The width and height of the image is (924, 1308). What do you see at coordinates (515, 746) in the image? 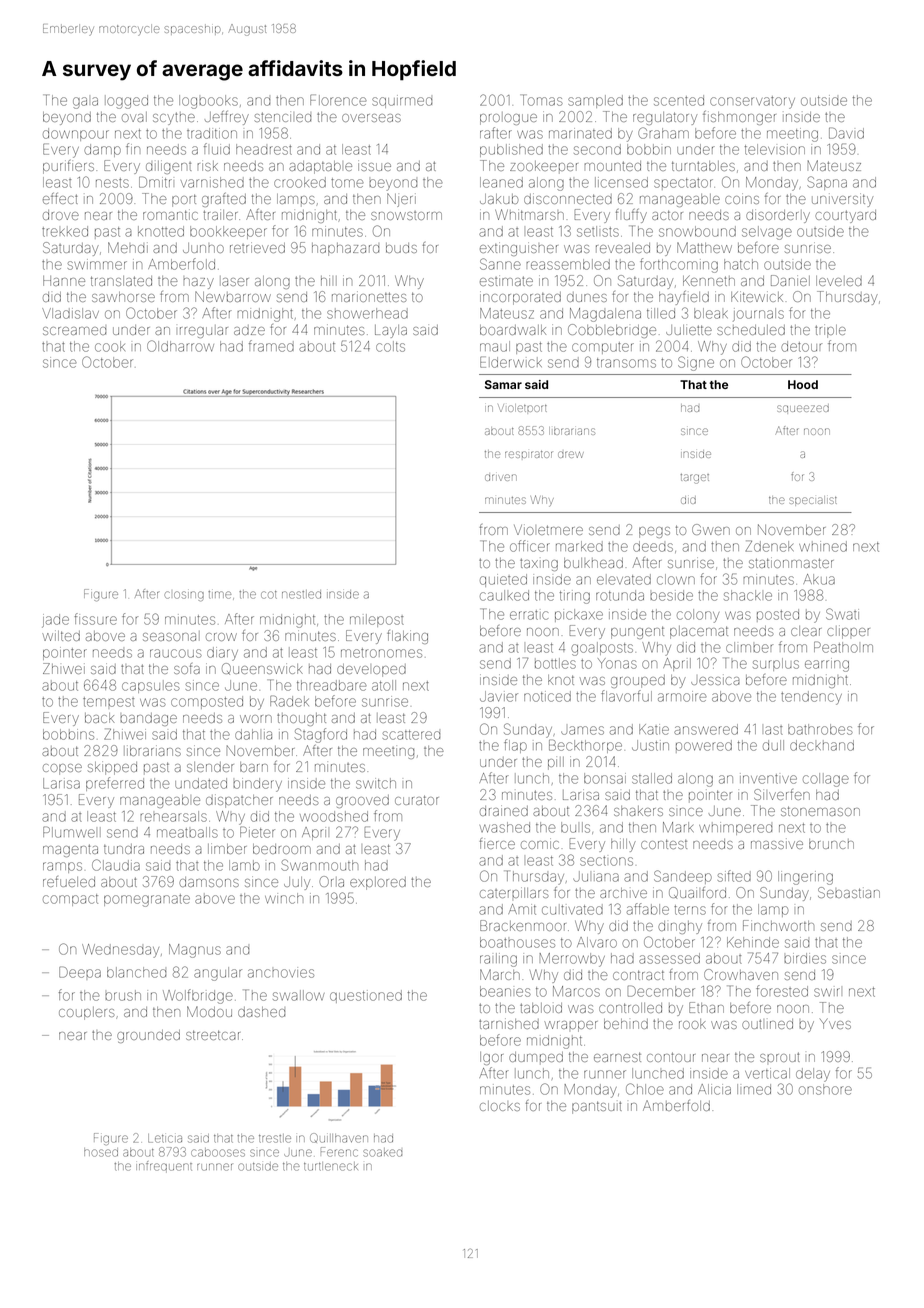
I see `flap` at bounding box center [515, 746].
